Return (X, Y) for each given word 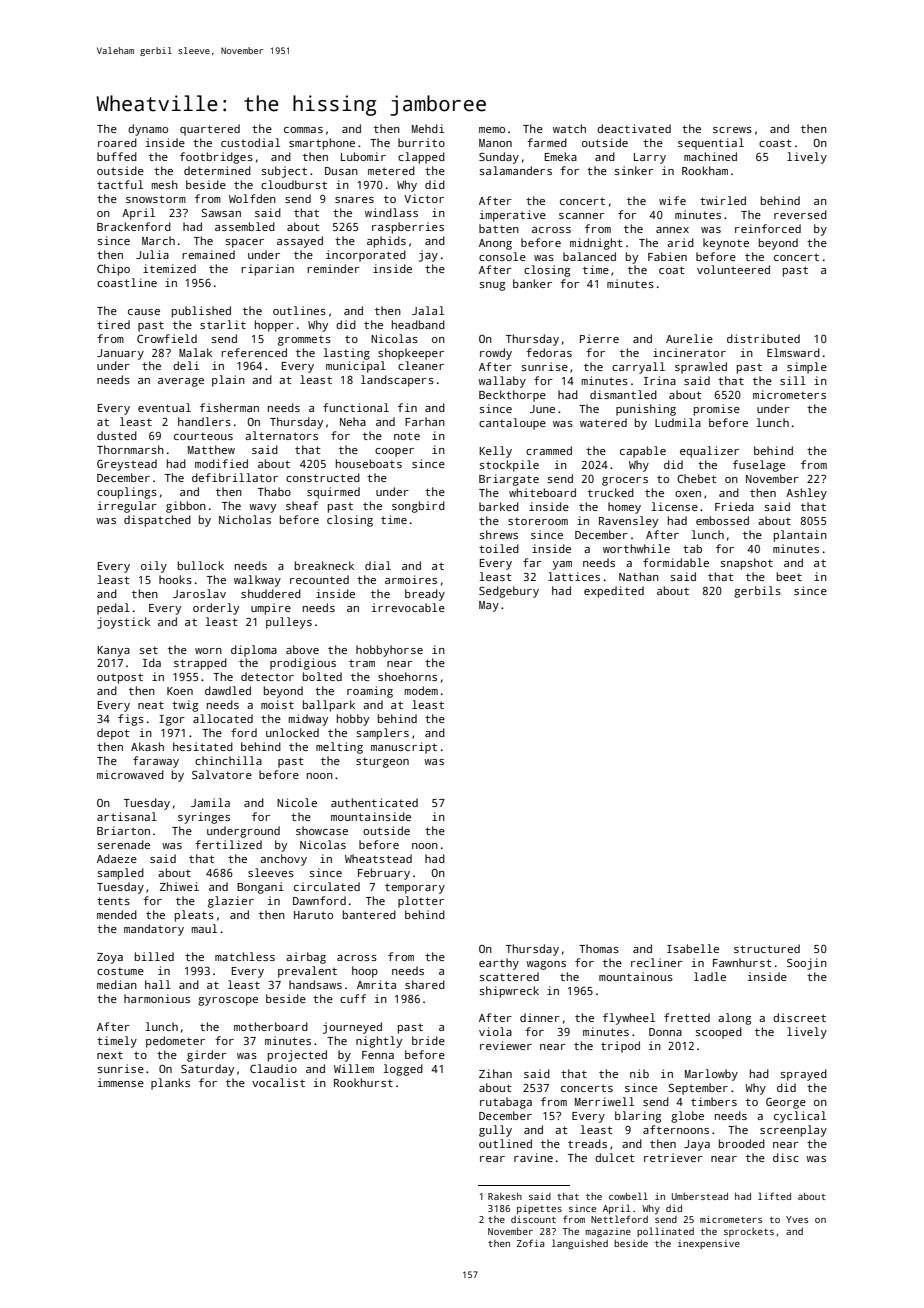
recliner (657, 962)
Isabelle (693, 948)
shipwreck (509, 992)
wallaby (502, 382)
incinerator (689, 352)
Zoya (110, 958)
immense (121, 1082)
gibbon (186, 507)
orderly (216, 609)
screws (732, 130)
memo (492, 130)
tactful (120, 184)
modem (421, 690)
